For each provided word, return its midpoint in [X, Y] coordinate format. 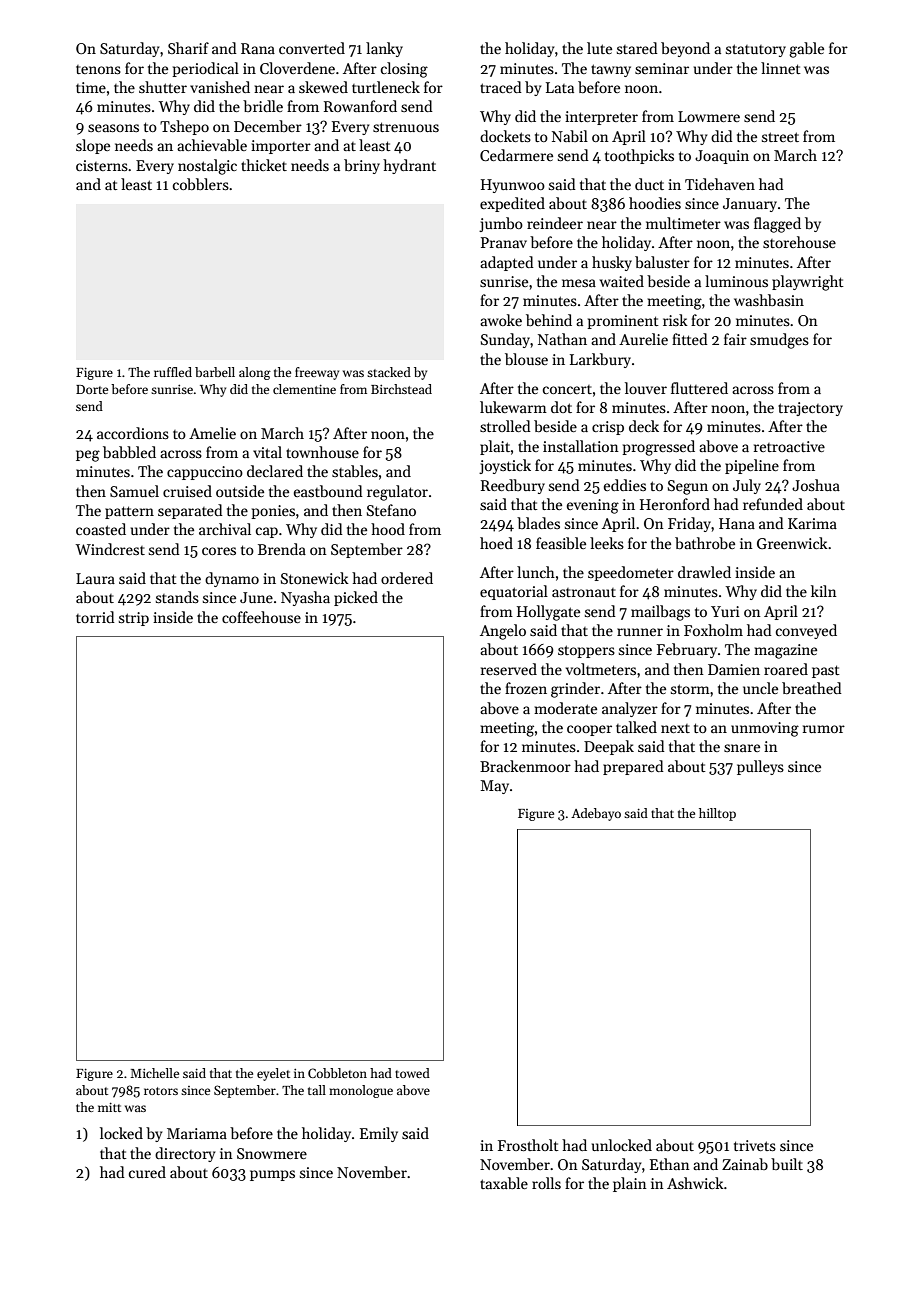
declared [275, 471]
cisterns [102, 165]
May [494, 787]
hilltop [717, 814]
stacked [389, 372]
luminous [736, 281]
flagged [777, 225]
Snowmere [272, 1153]
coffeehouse [261, 617]
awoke [501, 320]
